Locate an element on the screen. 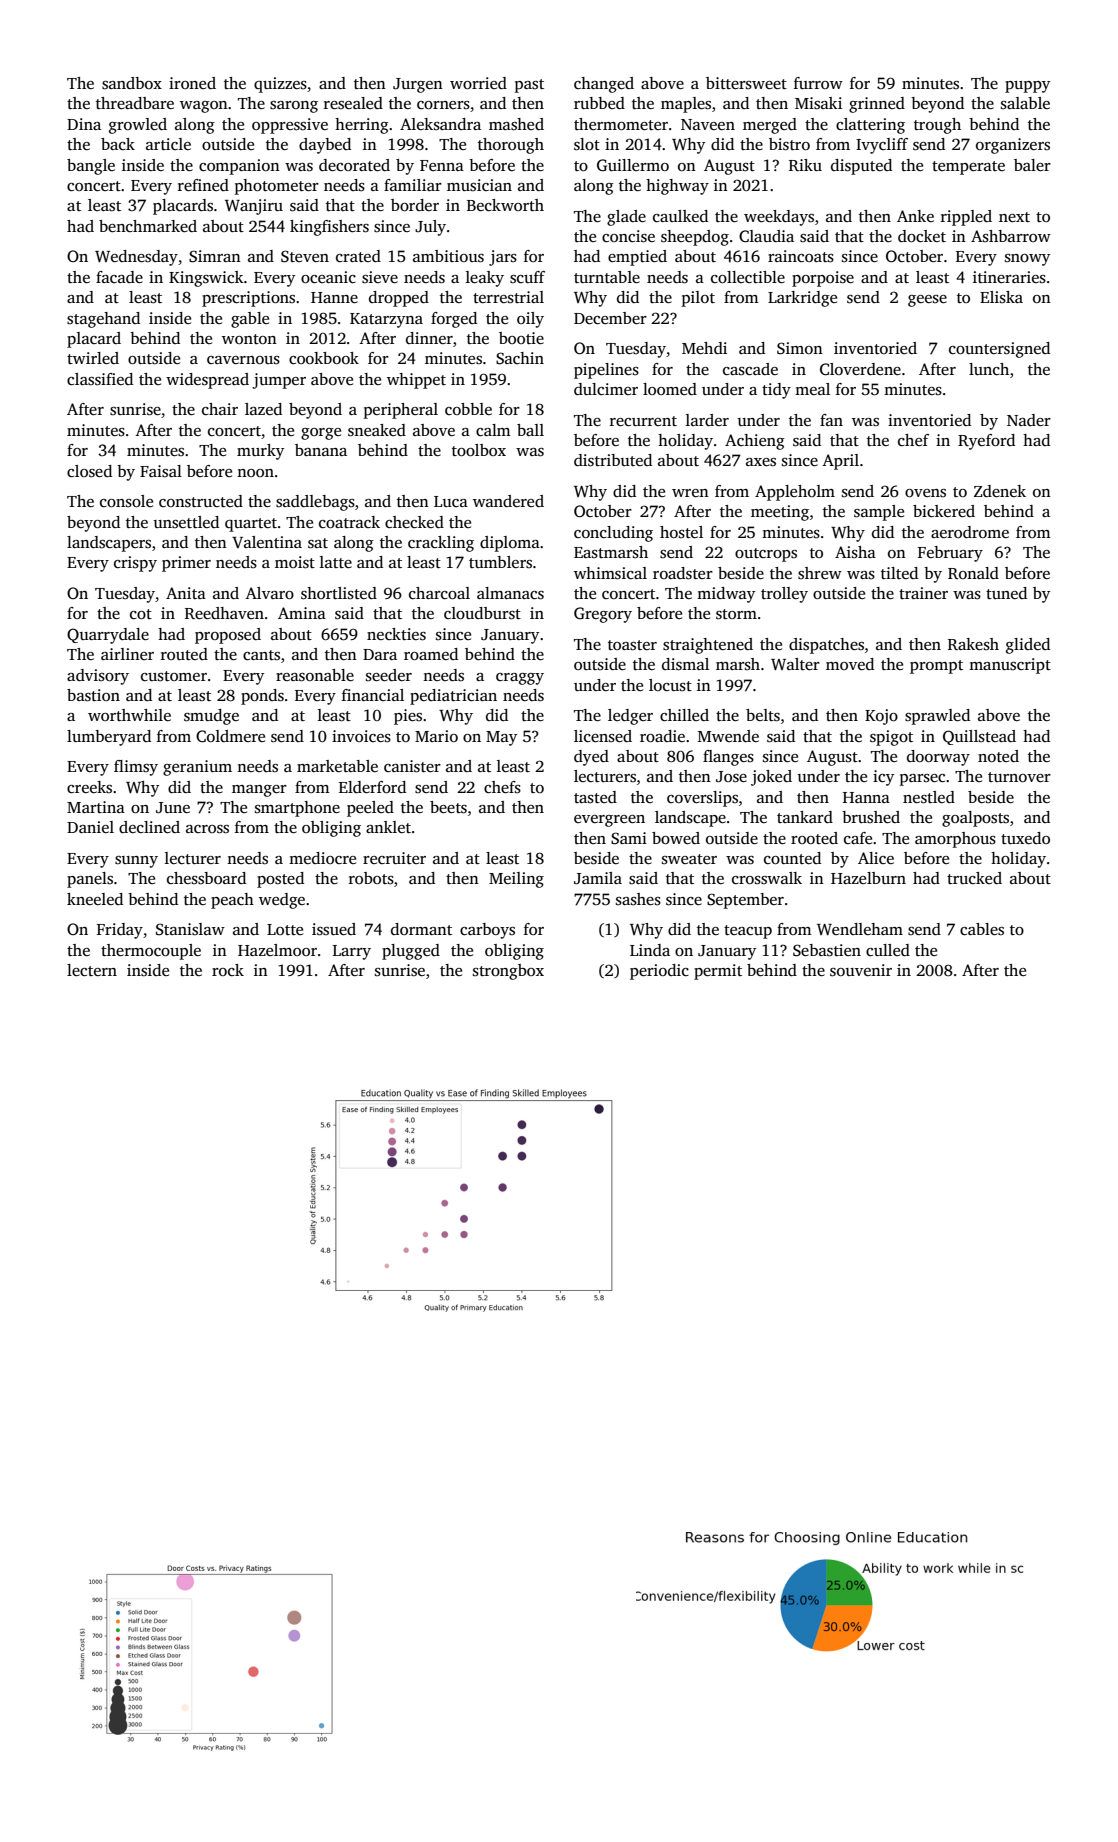 The image size is (1118, 1842). sweater is located at coordinates (689, 859).
